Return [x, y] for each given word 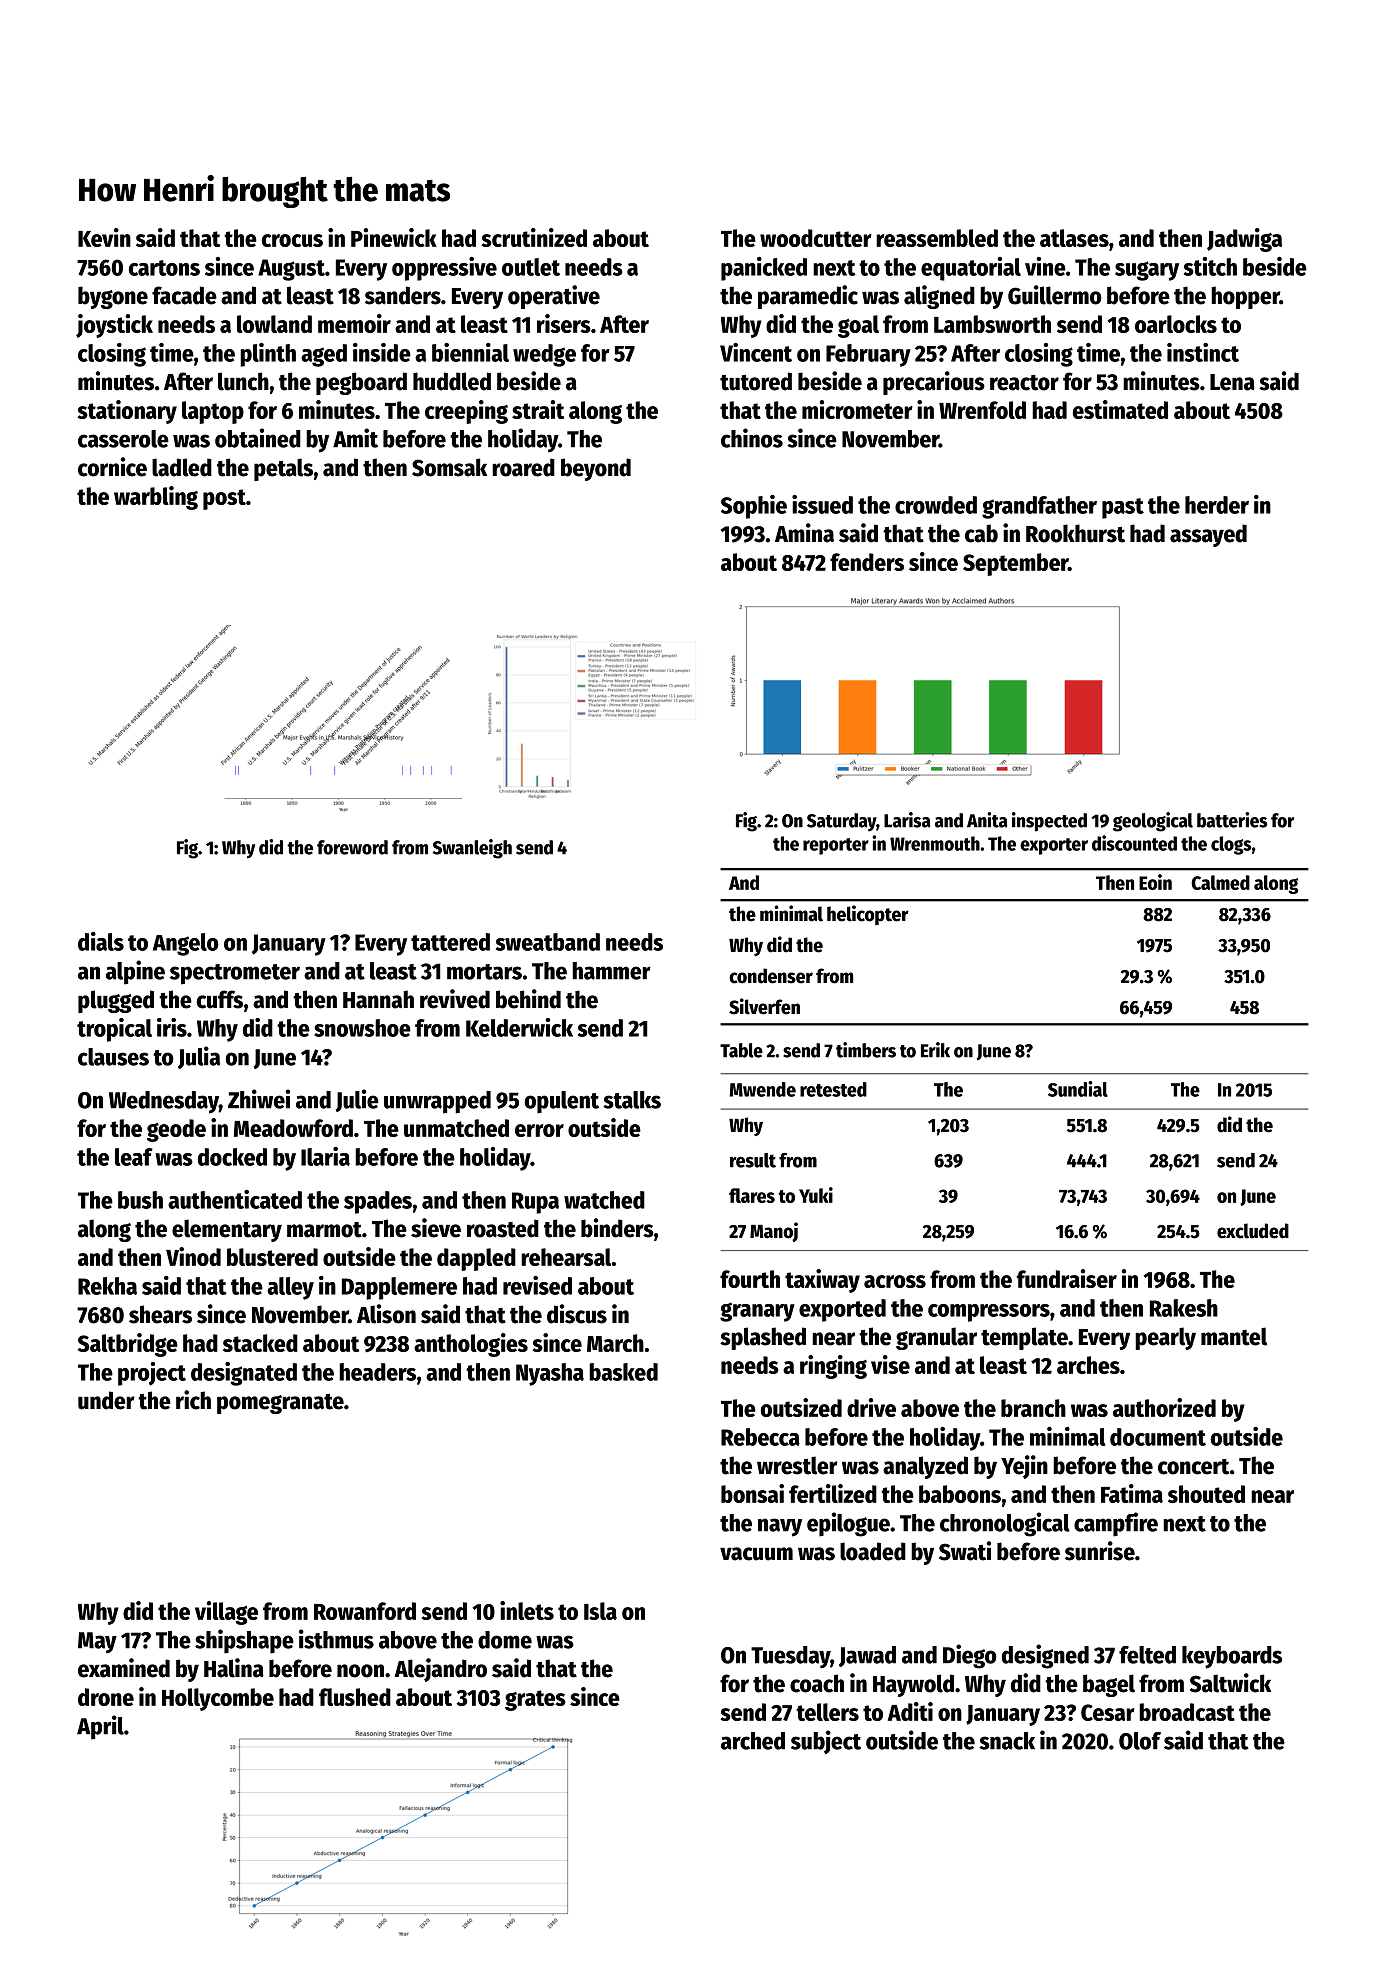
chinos [752, 438]
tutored [756, 381]
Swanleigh [472, 849]
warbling [156, 498]
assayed [1208, 535]
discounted [1134, 843]
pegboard [361, 383]
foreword [352, 847]
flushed [355, 1697]
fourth [750, 1279]
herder [1217, 505]
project [152, 1374]
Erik [935, 1050]
